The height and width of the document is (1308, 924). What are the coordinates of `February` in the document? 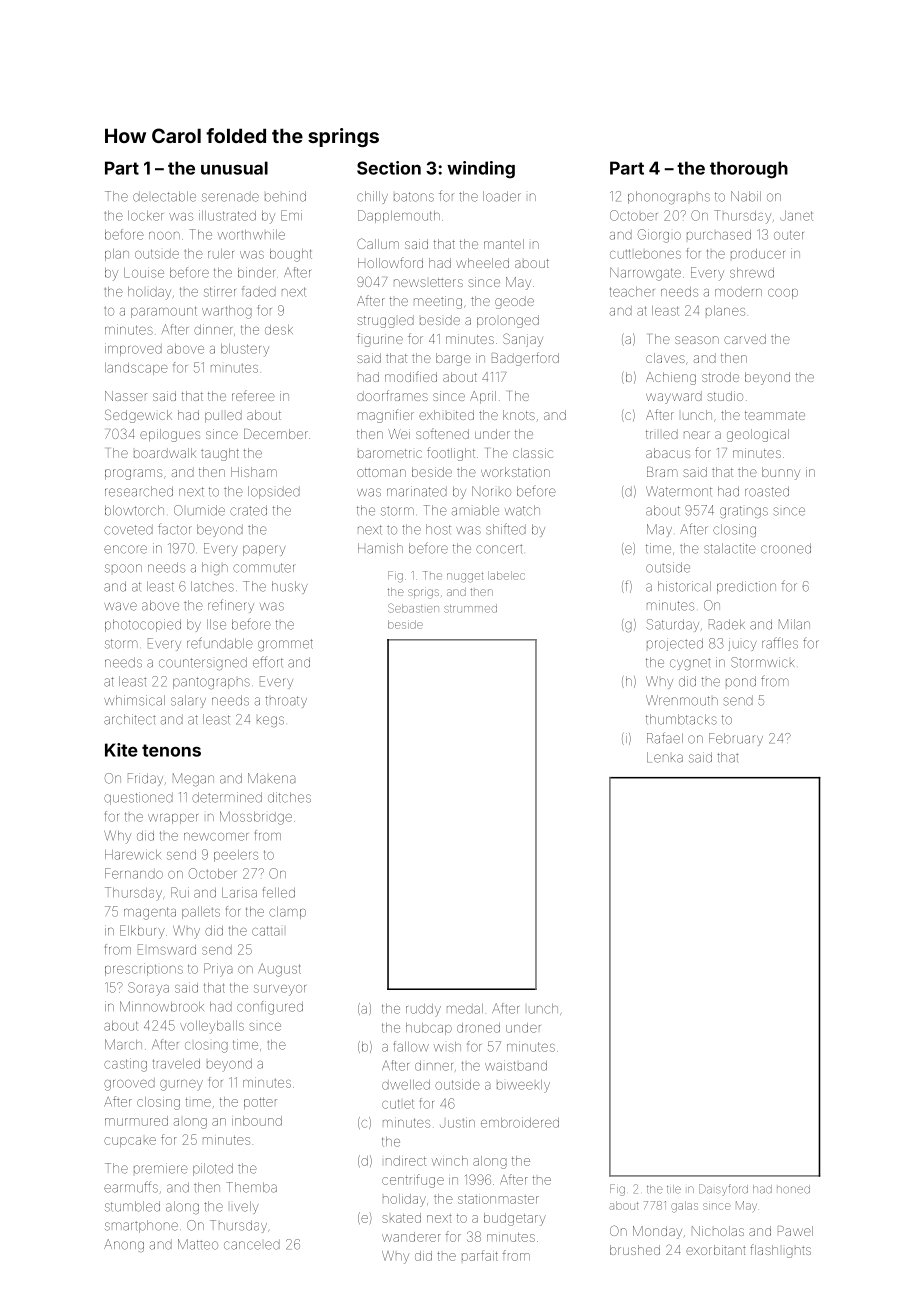 It's located at (736, 739).
